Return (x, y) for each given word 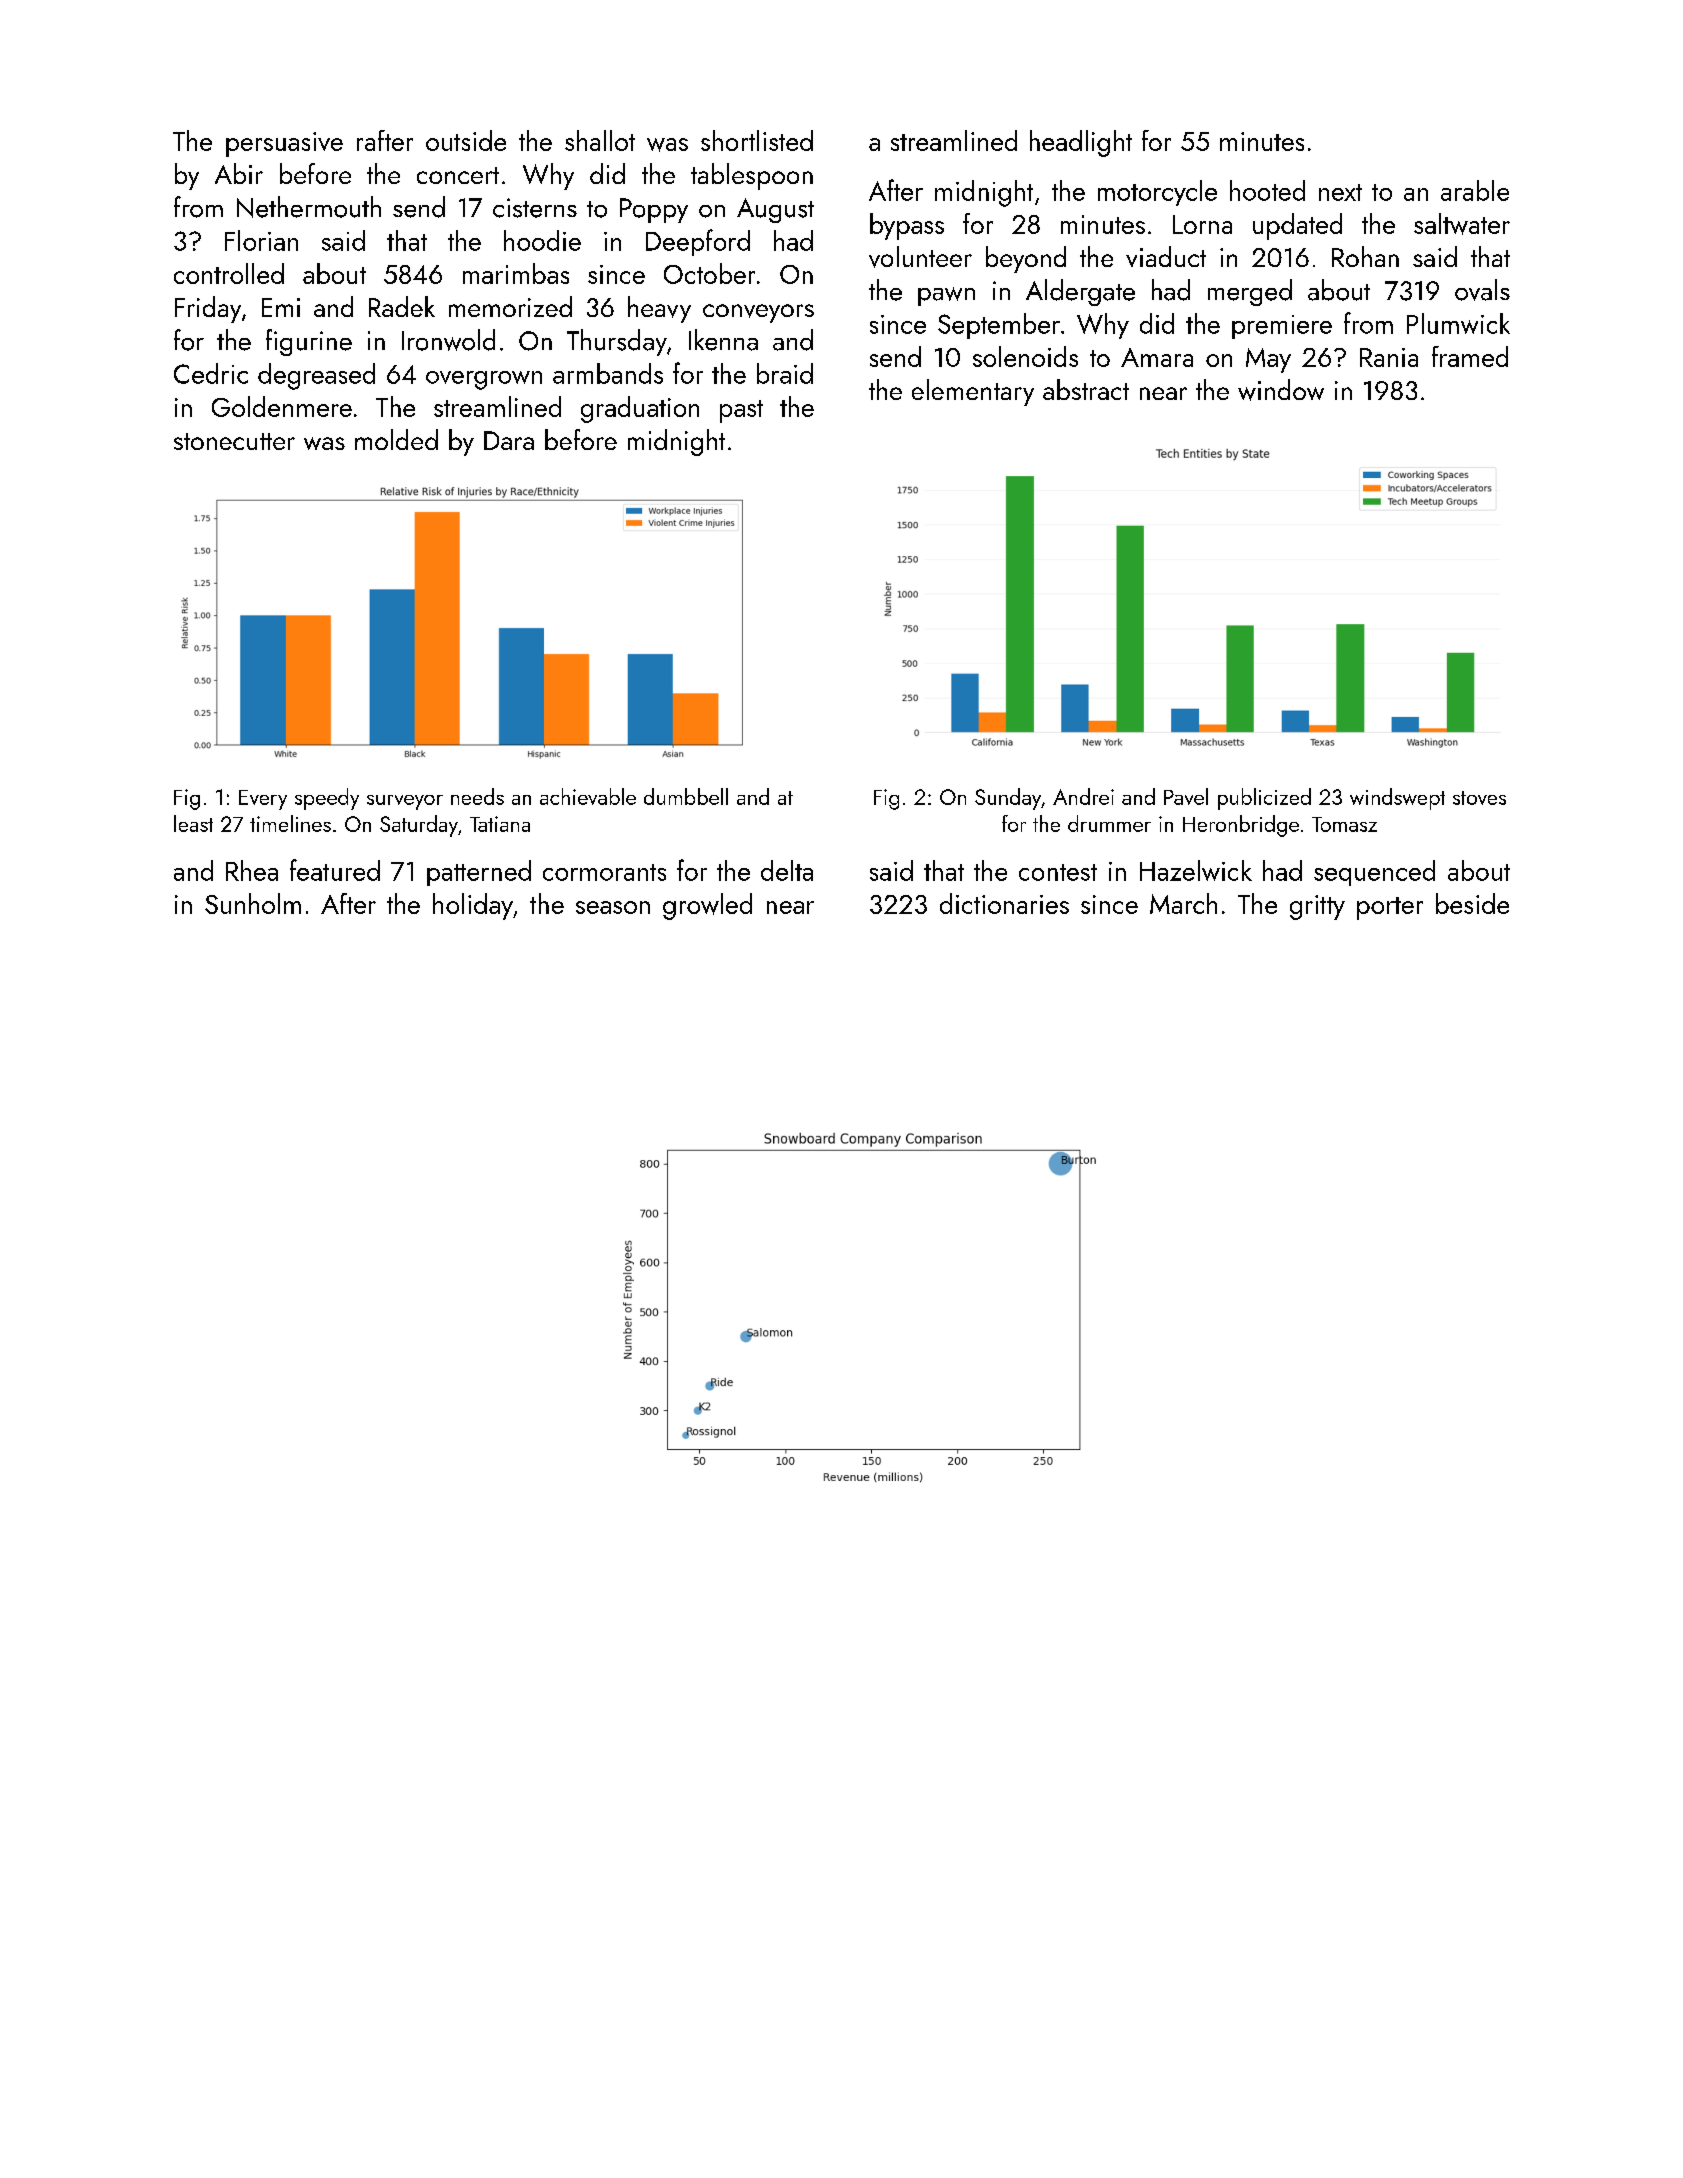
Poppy (654, 210)
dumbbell (686, 796)
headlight (1081, 143)
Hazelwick (1196, 870)
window (1281, 390)
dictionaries (1004, 903)
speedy (327, 799)
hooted (1267, 190)
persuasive (284, 144)
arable (1475, 190)
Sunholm (253, 903)
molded (396, 439)
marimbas (516, 273)
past (741, 411)
